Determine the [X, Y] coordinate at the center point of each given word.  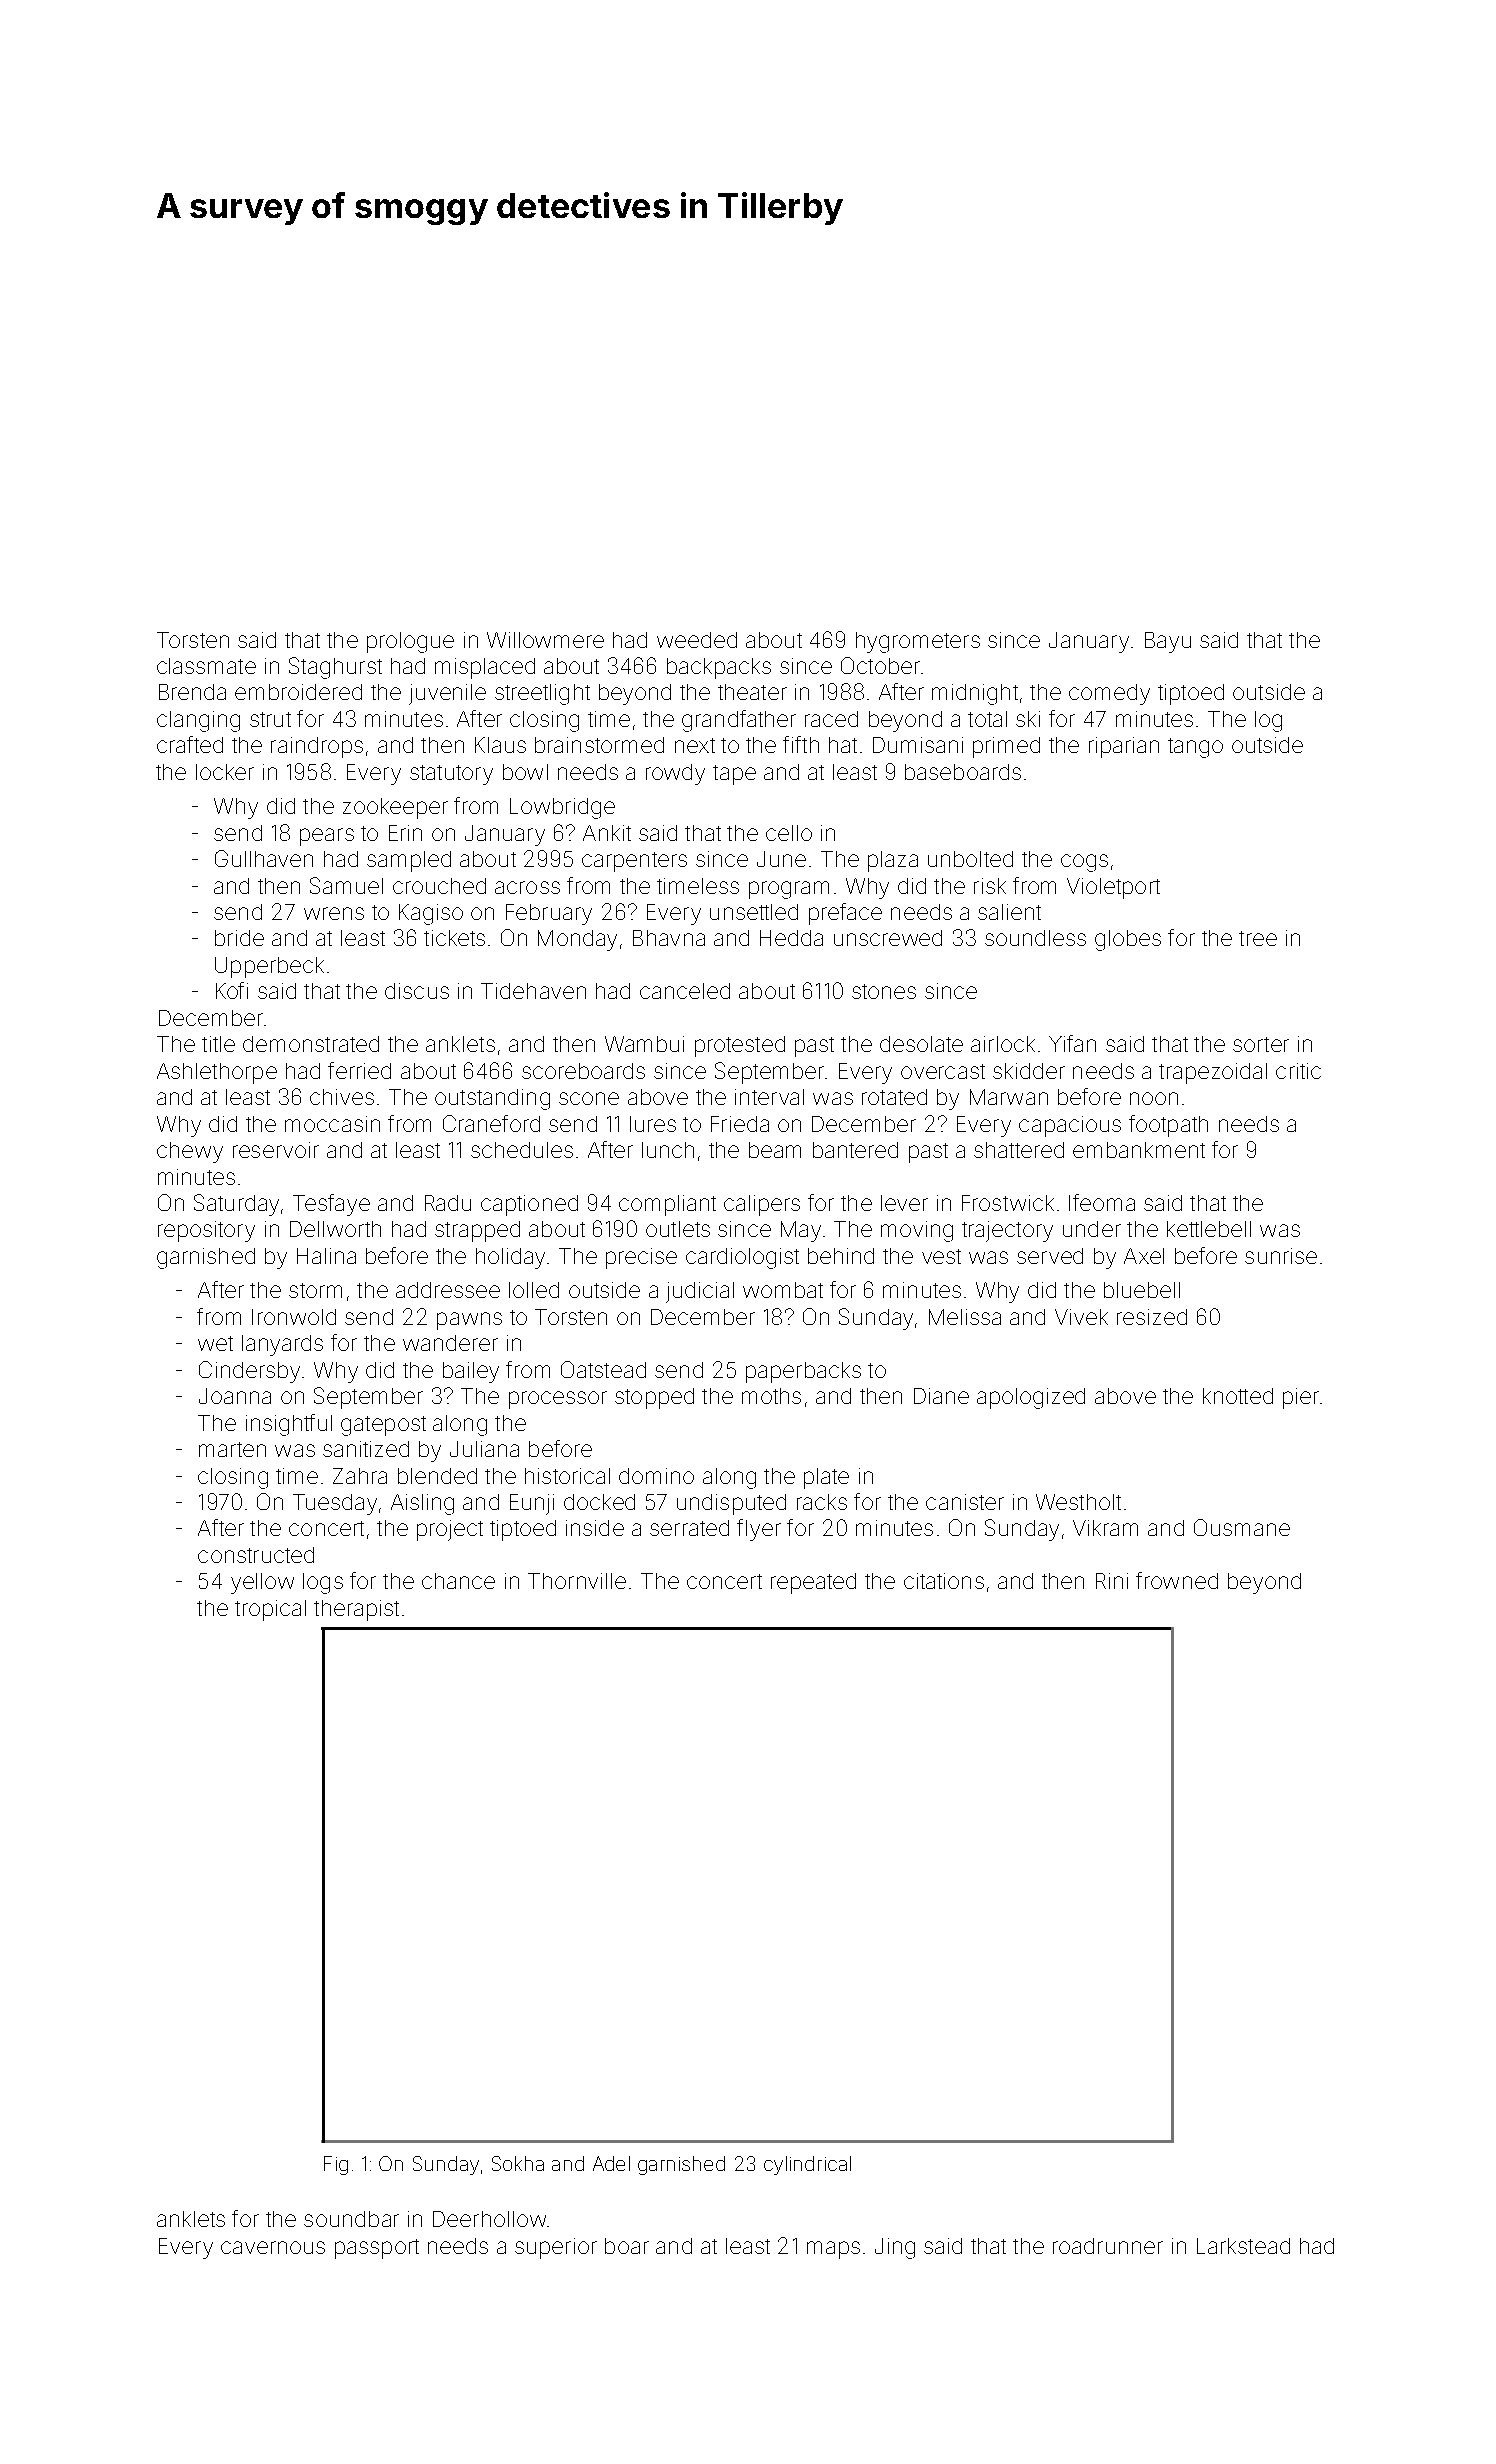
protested [740, 1046]
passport [377, 2249]
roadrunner [1108, 2246]
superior [556, 2248]
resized [1152, 1317]
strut [270, 719]
